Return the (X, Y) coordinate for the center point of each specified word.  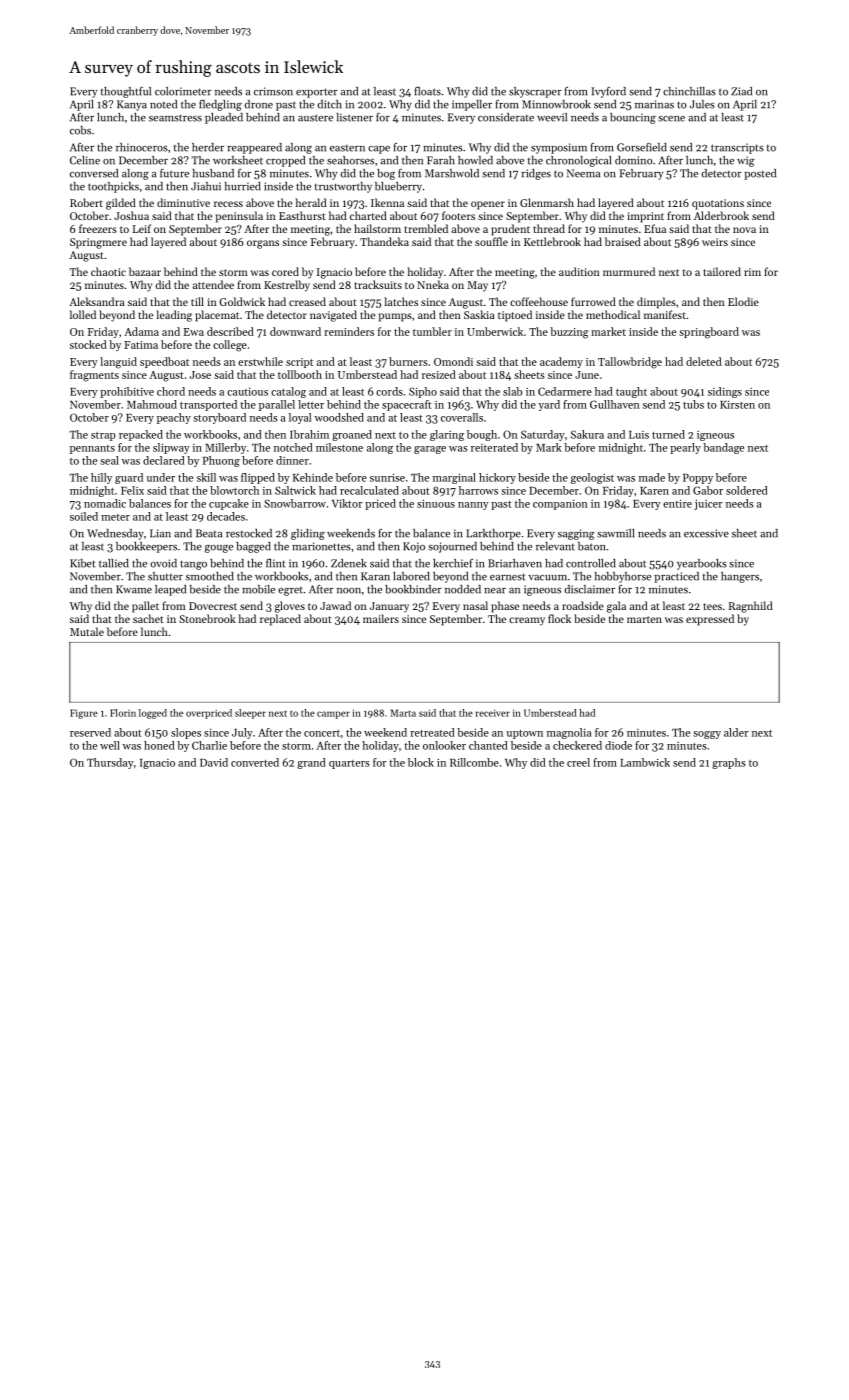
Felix (132, 490)
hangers (740, 577)
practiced (676, 577)
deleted (704, 361)
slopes (186, 733)
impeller (472, 105)
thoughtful (126, 92)
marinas (654, 104)
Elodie (743, 301)
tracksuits (378, 284)
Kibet (82, 563)
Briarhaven (515, 563)
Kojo (414, 547)
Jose (200, 375)
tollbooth (300, 374)
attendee (213, 284)
